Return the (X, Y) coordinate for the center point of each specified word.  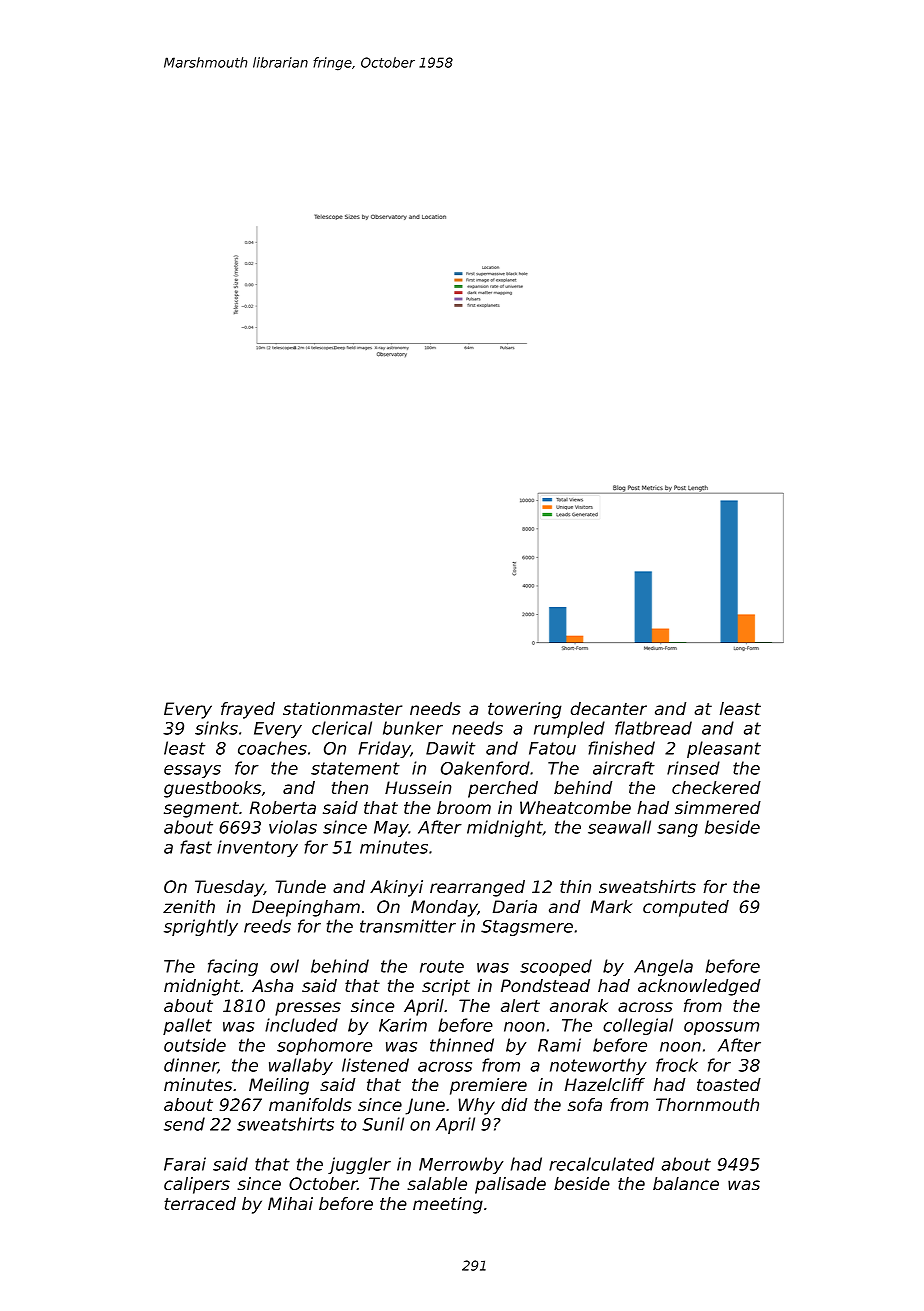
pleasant (724, 749)
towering (525, 710)
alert (520, 1005)
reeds (267, 926)
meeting (448, 1205)
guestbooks (212, 789)
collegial (638, 1026)
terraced (200, 1203)
